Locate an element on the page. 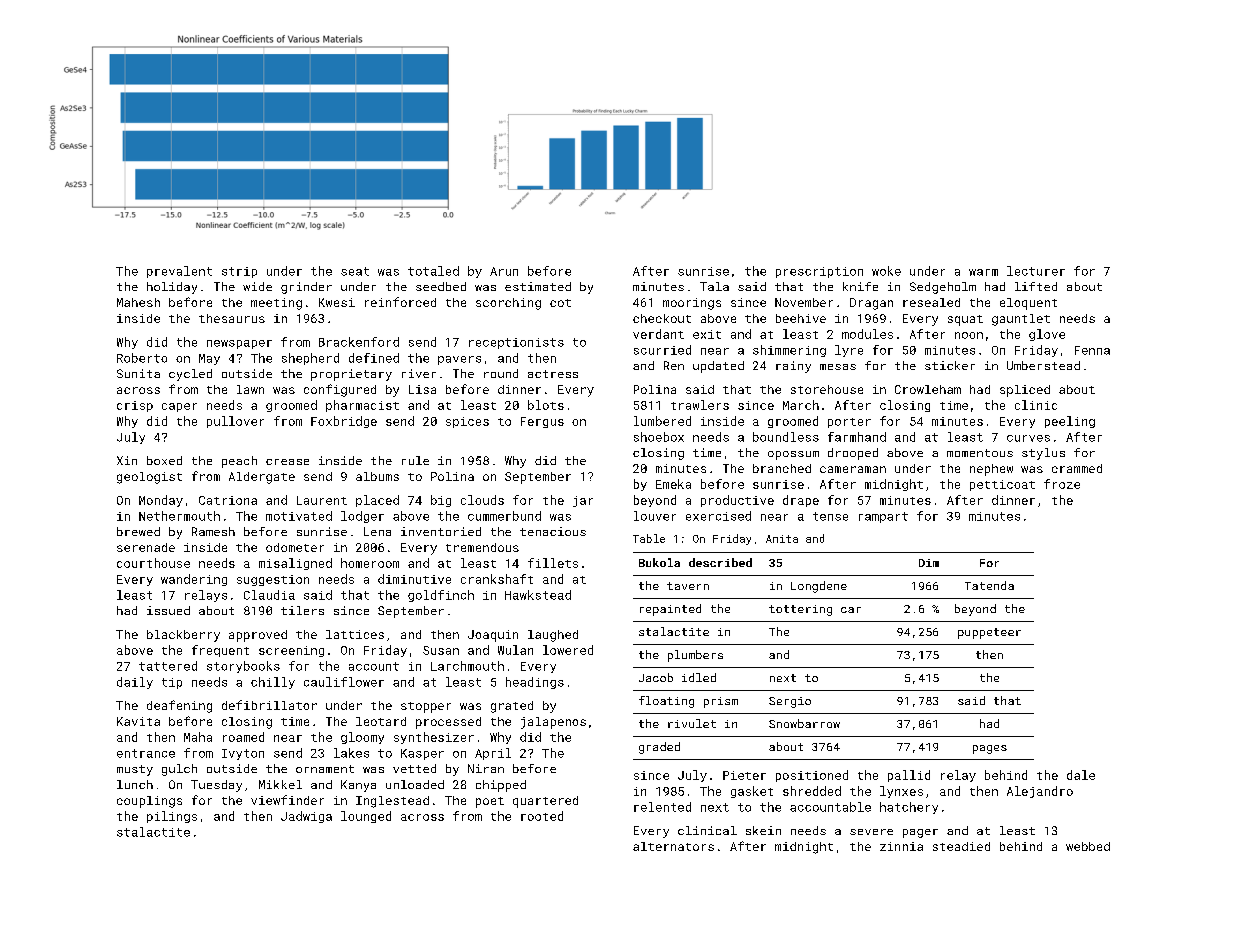 This document has width=1233, height=952. scurried is located at coordinates (662, 350).
